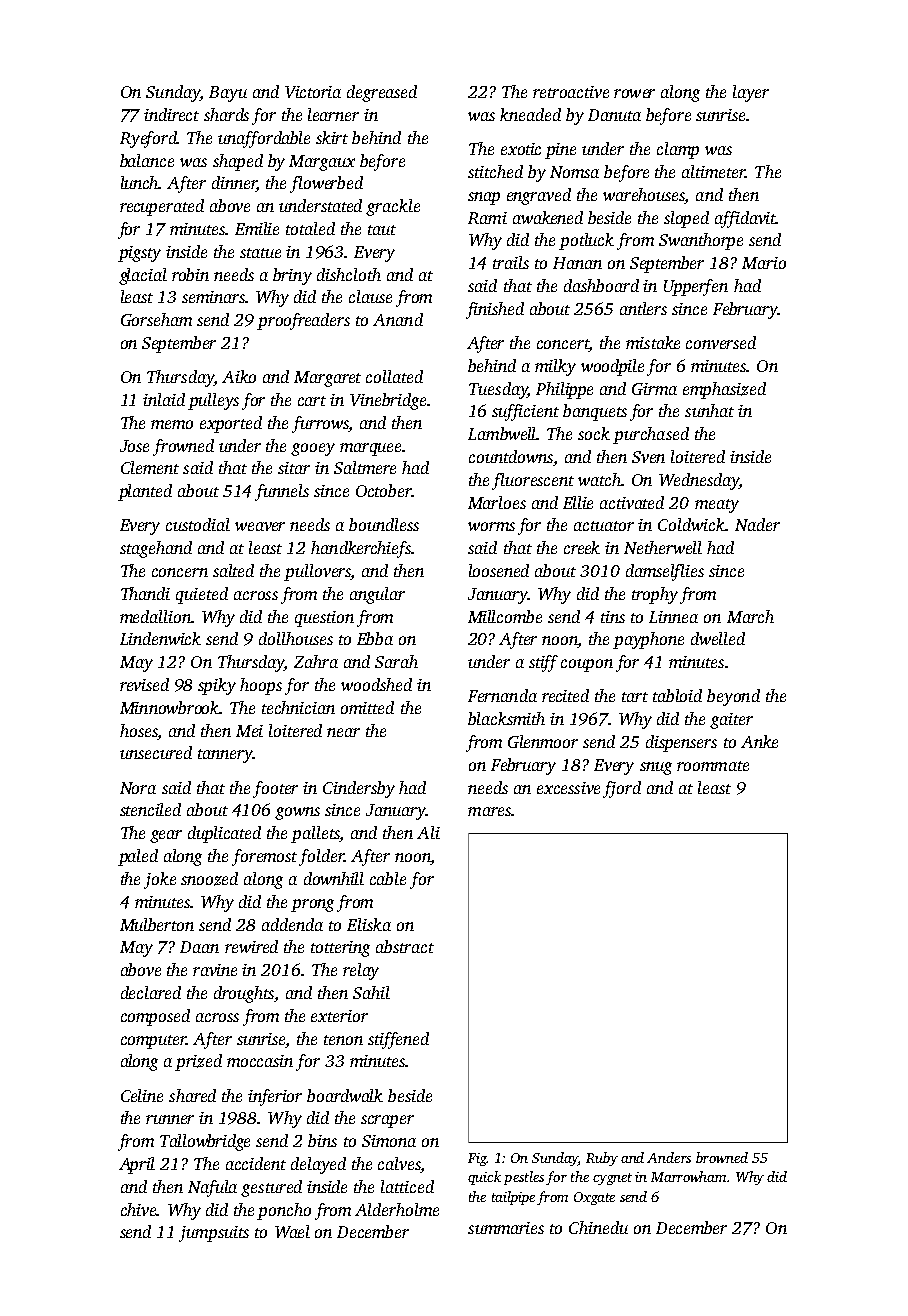 Image resolution: width=908 pixels, height=1316 pixels. What do you see at coordinates (202, 595) in the screenshot?
I see `quieted` at bounding box center [202, 595].
